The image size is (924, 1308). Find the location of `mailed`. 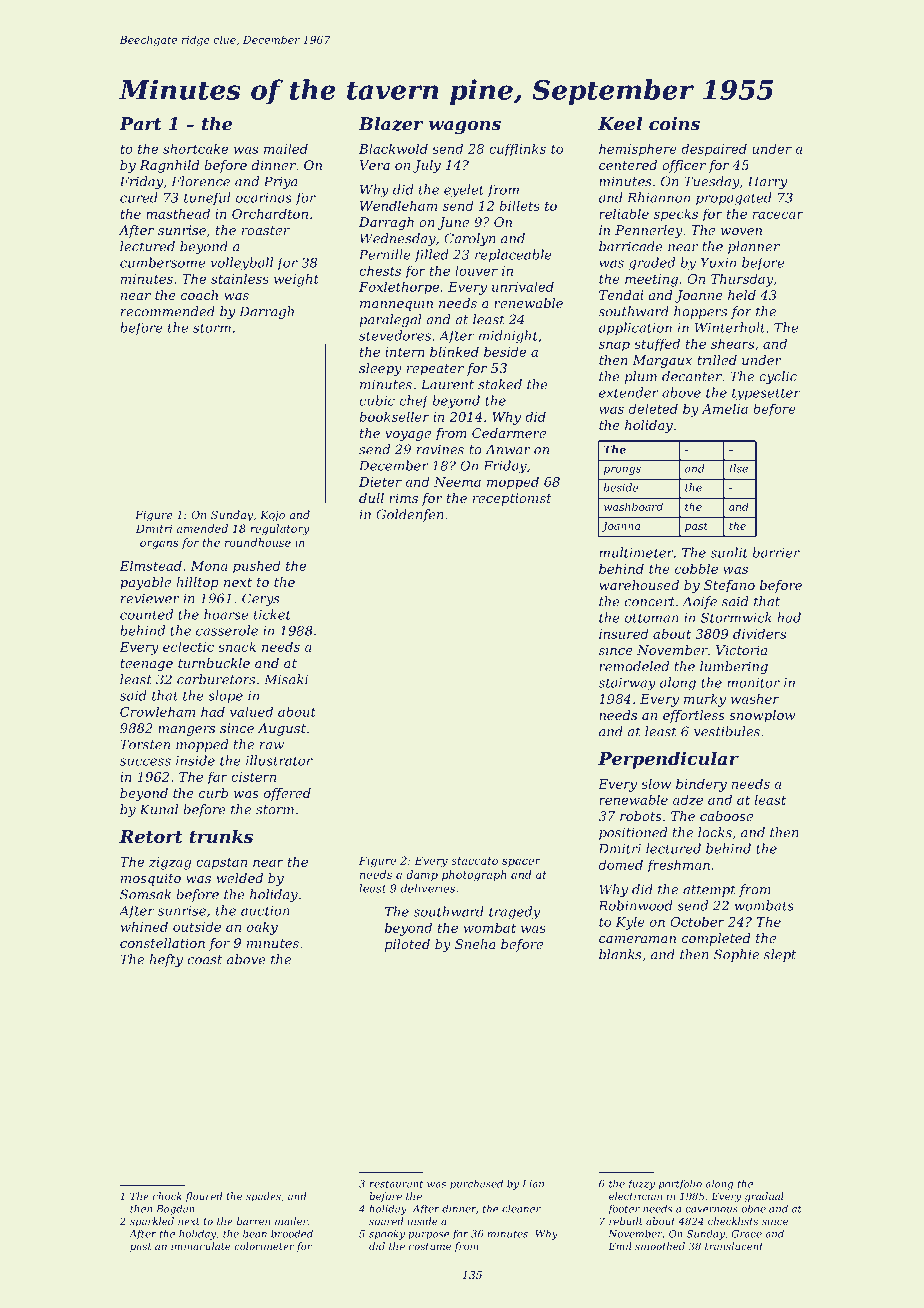

mailed is located at coordinates (286, 148).
